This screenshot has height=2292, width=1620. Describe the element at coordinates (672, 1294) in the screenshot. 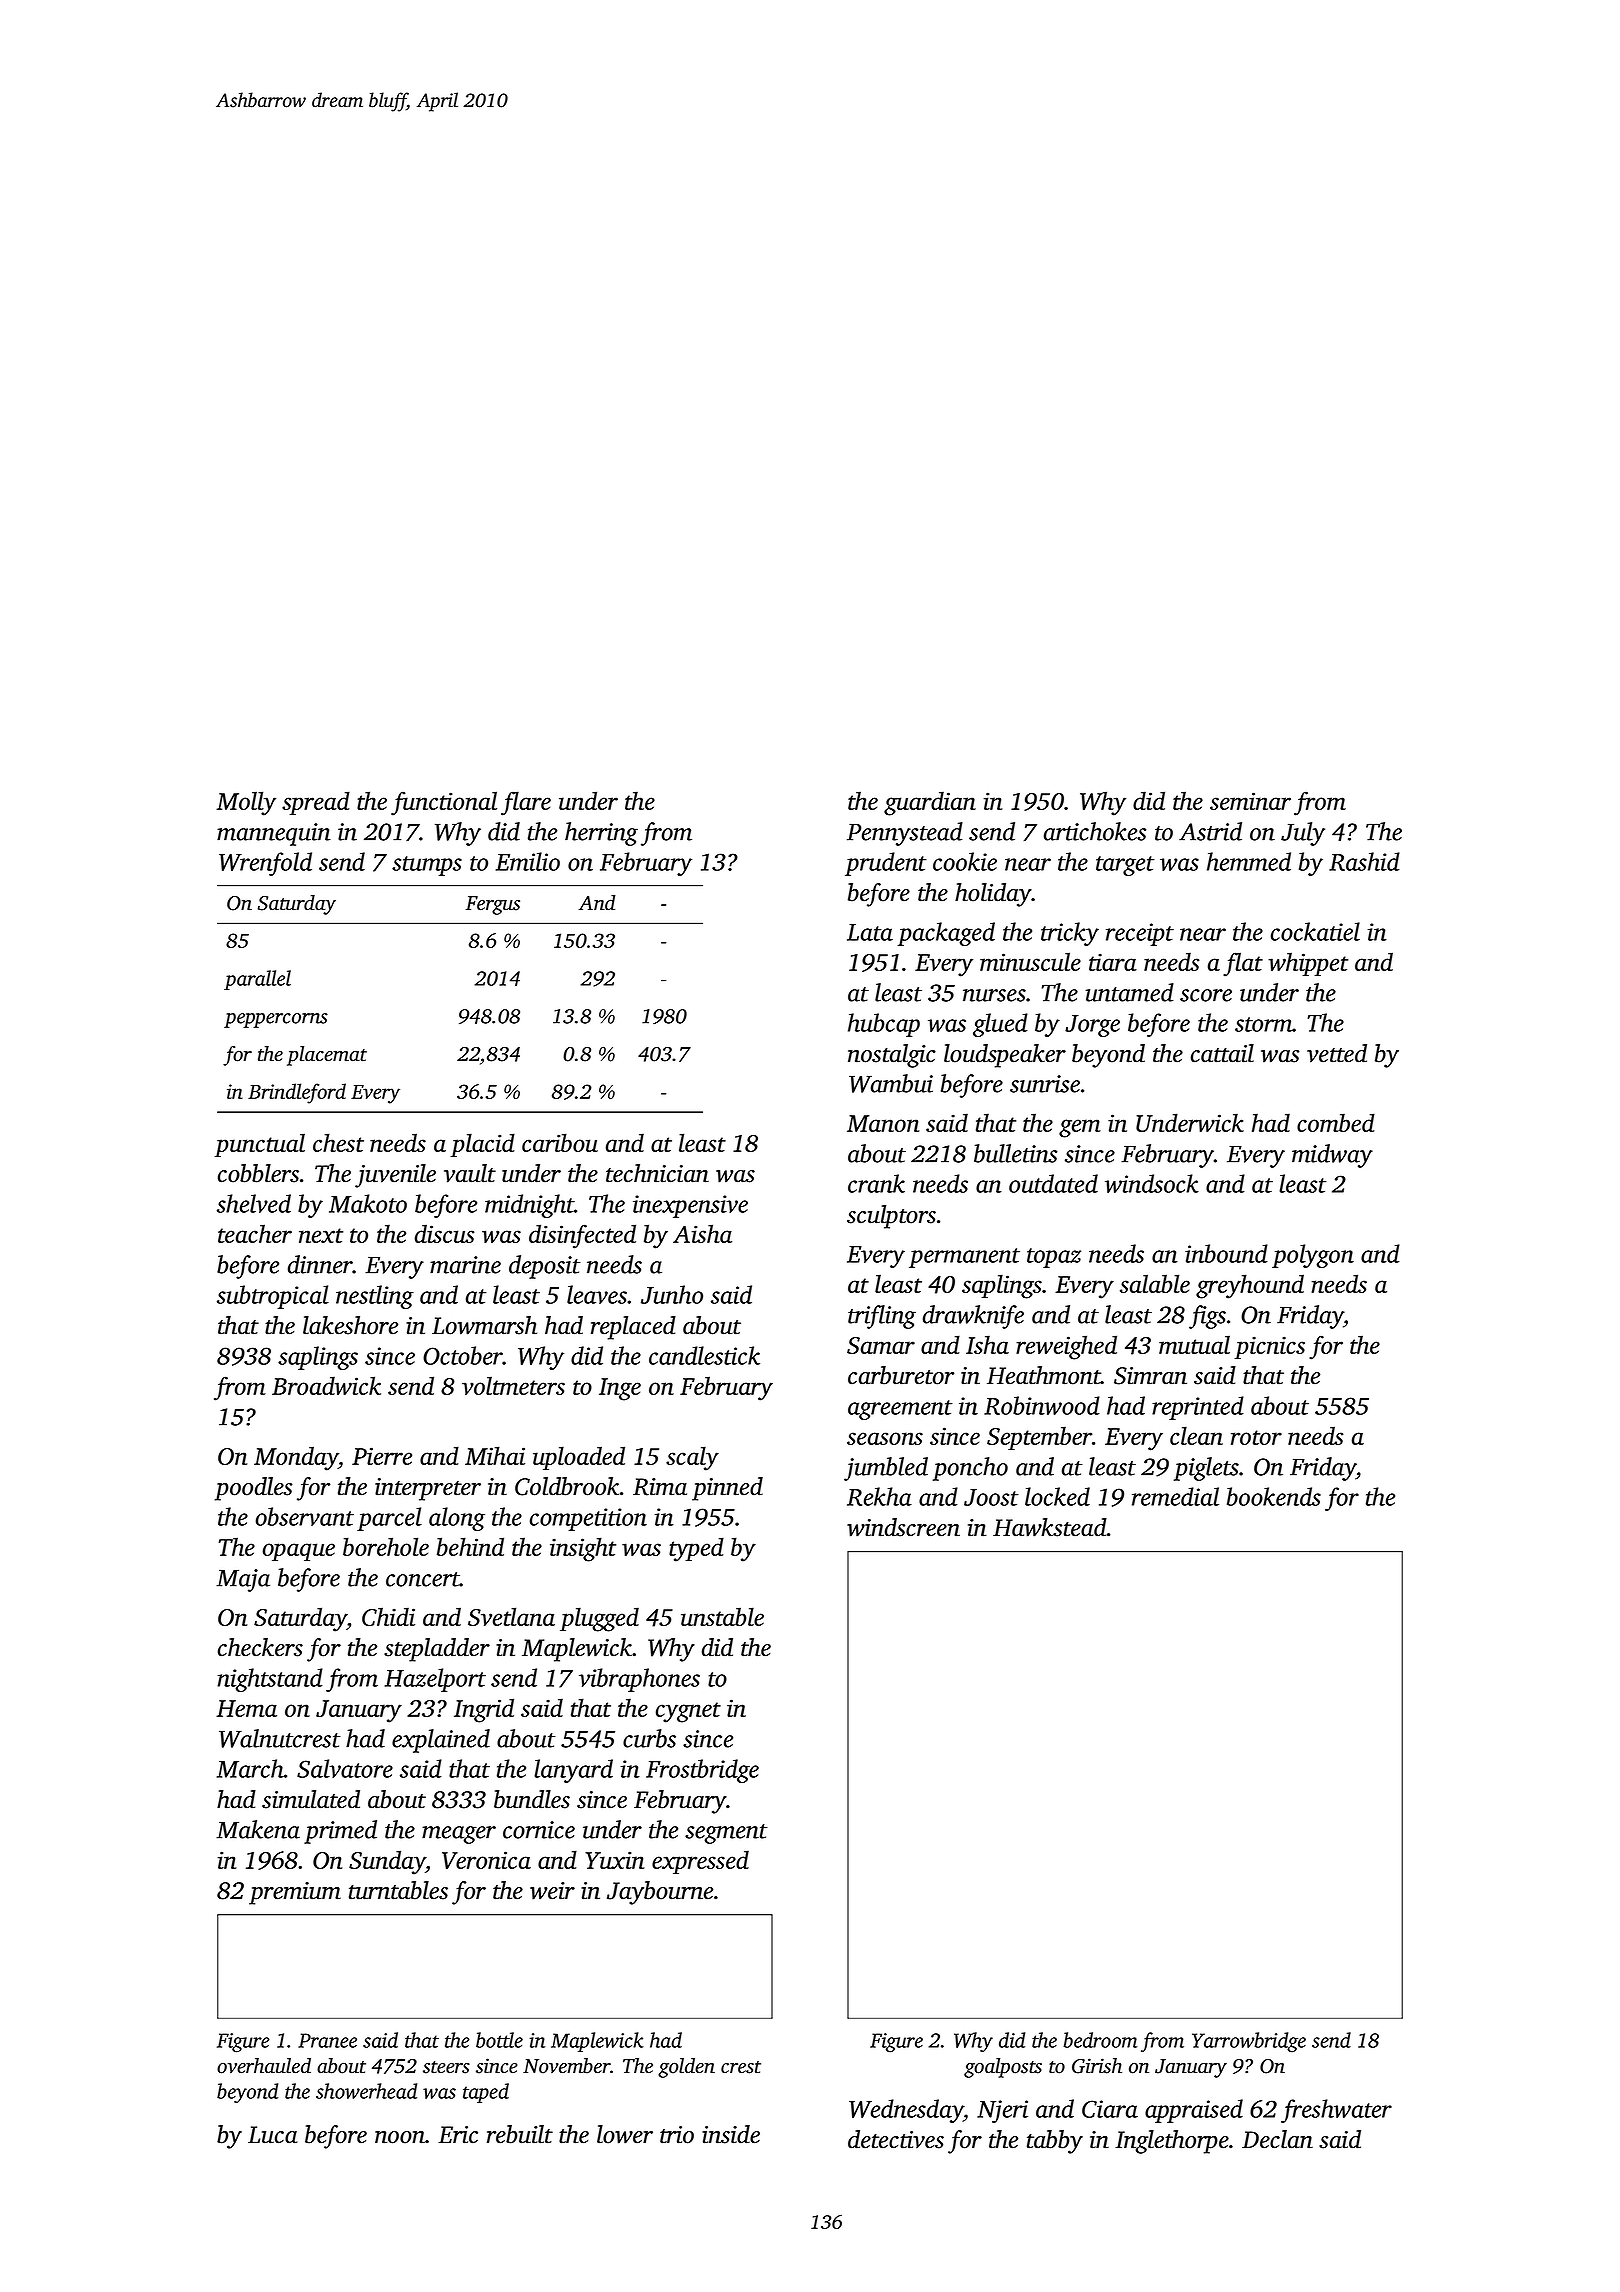

I see `Junho` at that location.
